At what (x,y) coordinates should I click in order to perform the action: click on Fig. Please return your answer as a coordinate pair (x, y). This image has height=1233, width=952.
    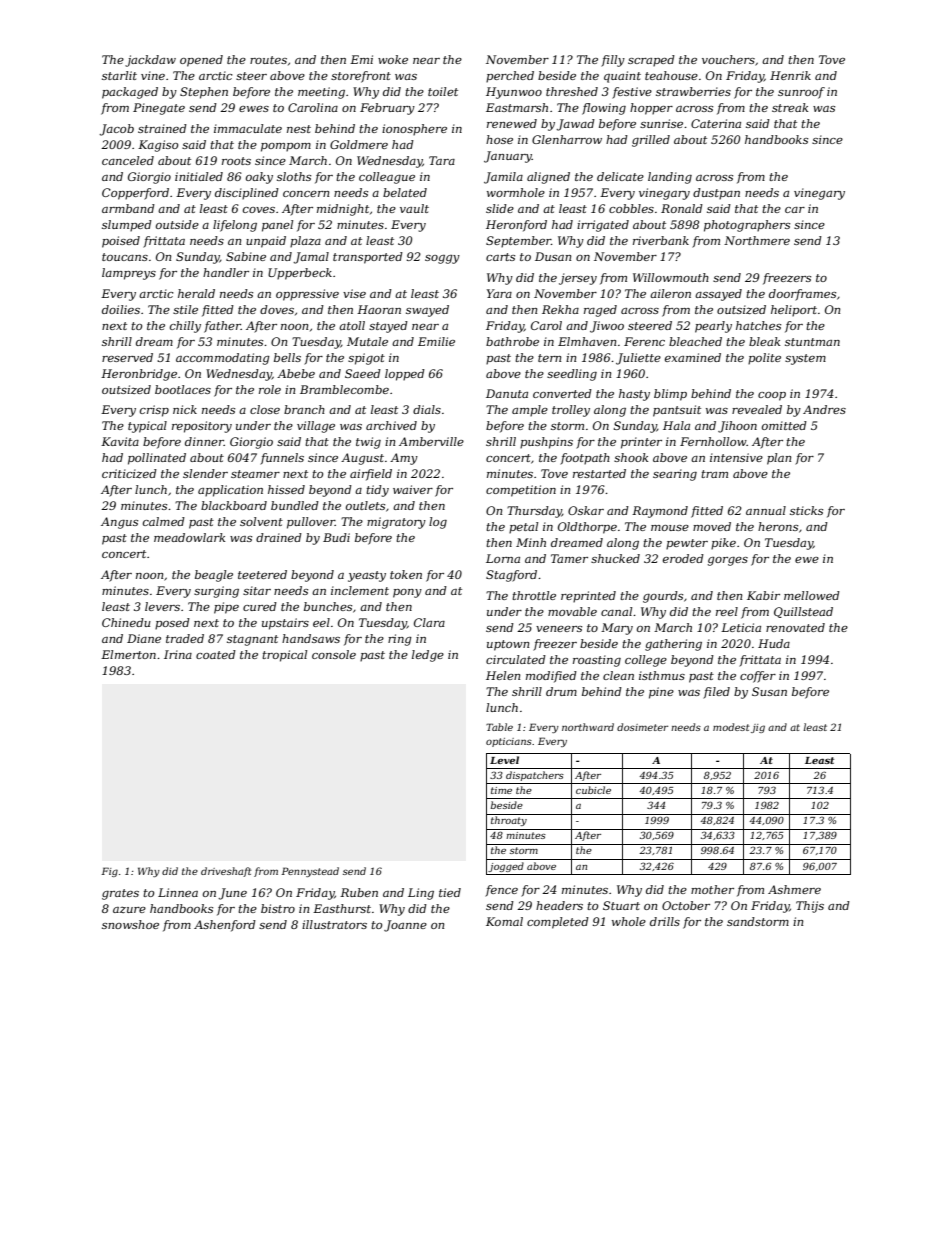
    Looking at the image, I should click on (109, 872).
